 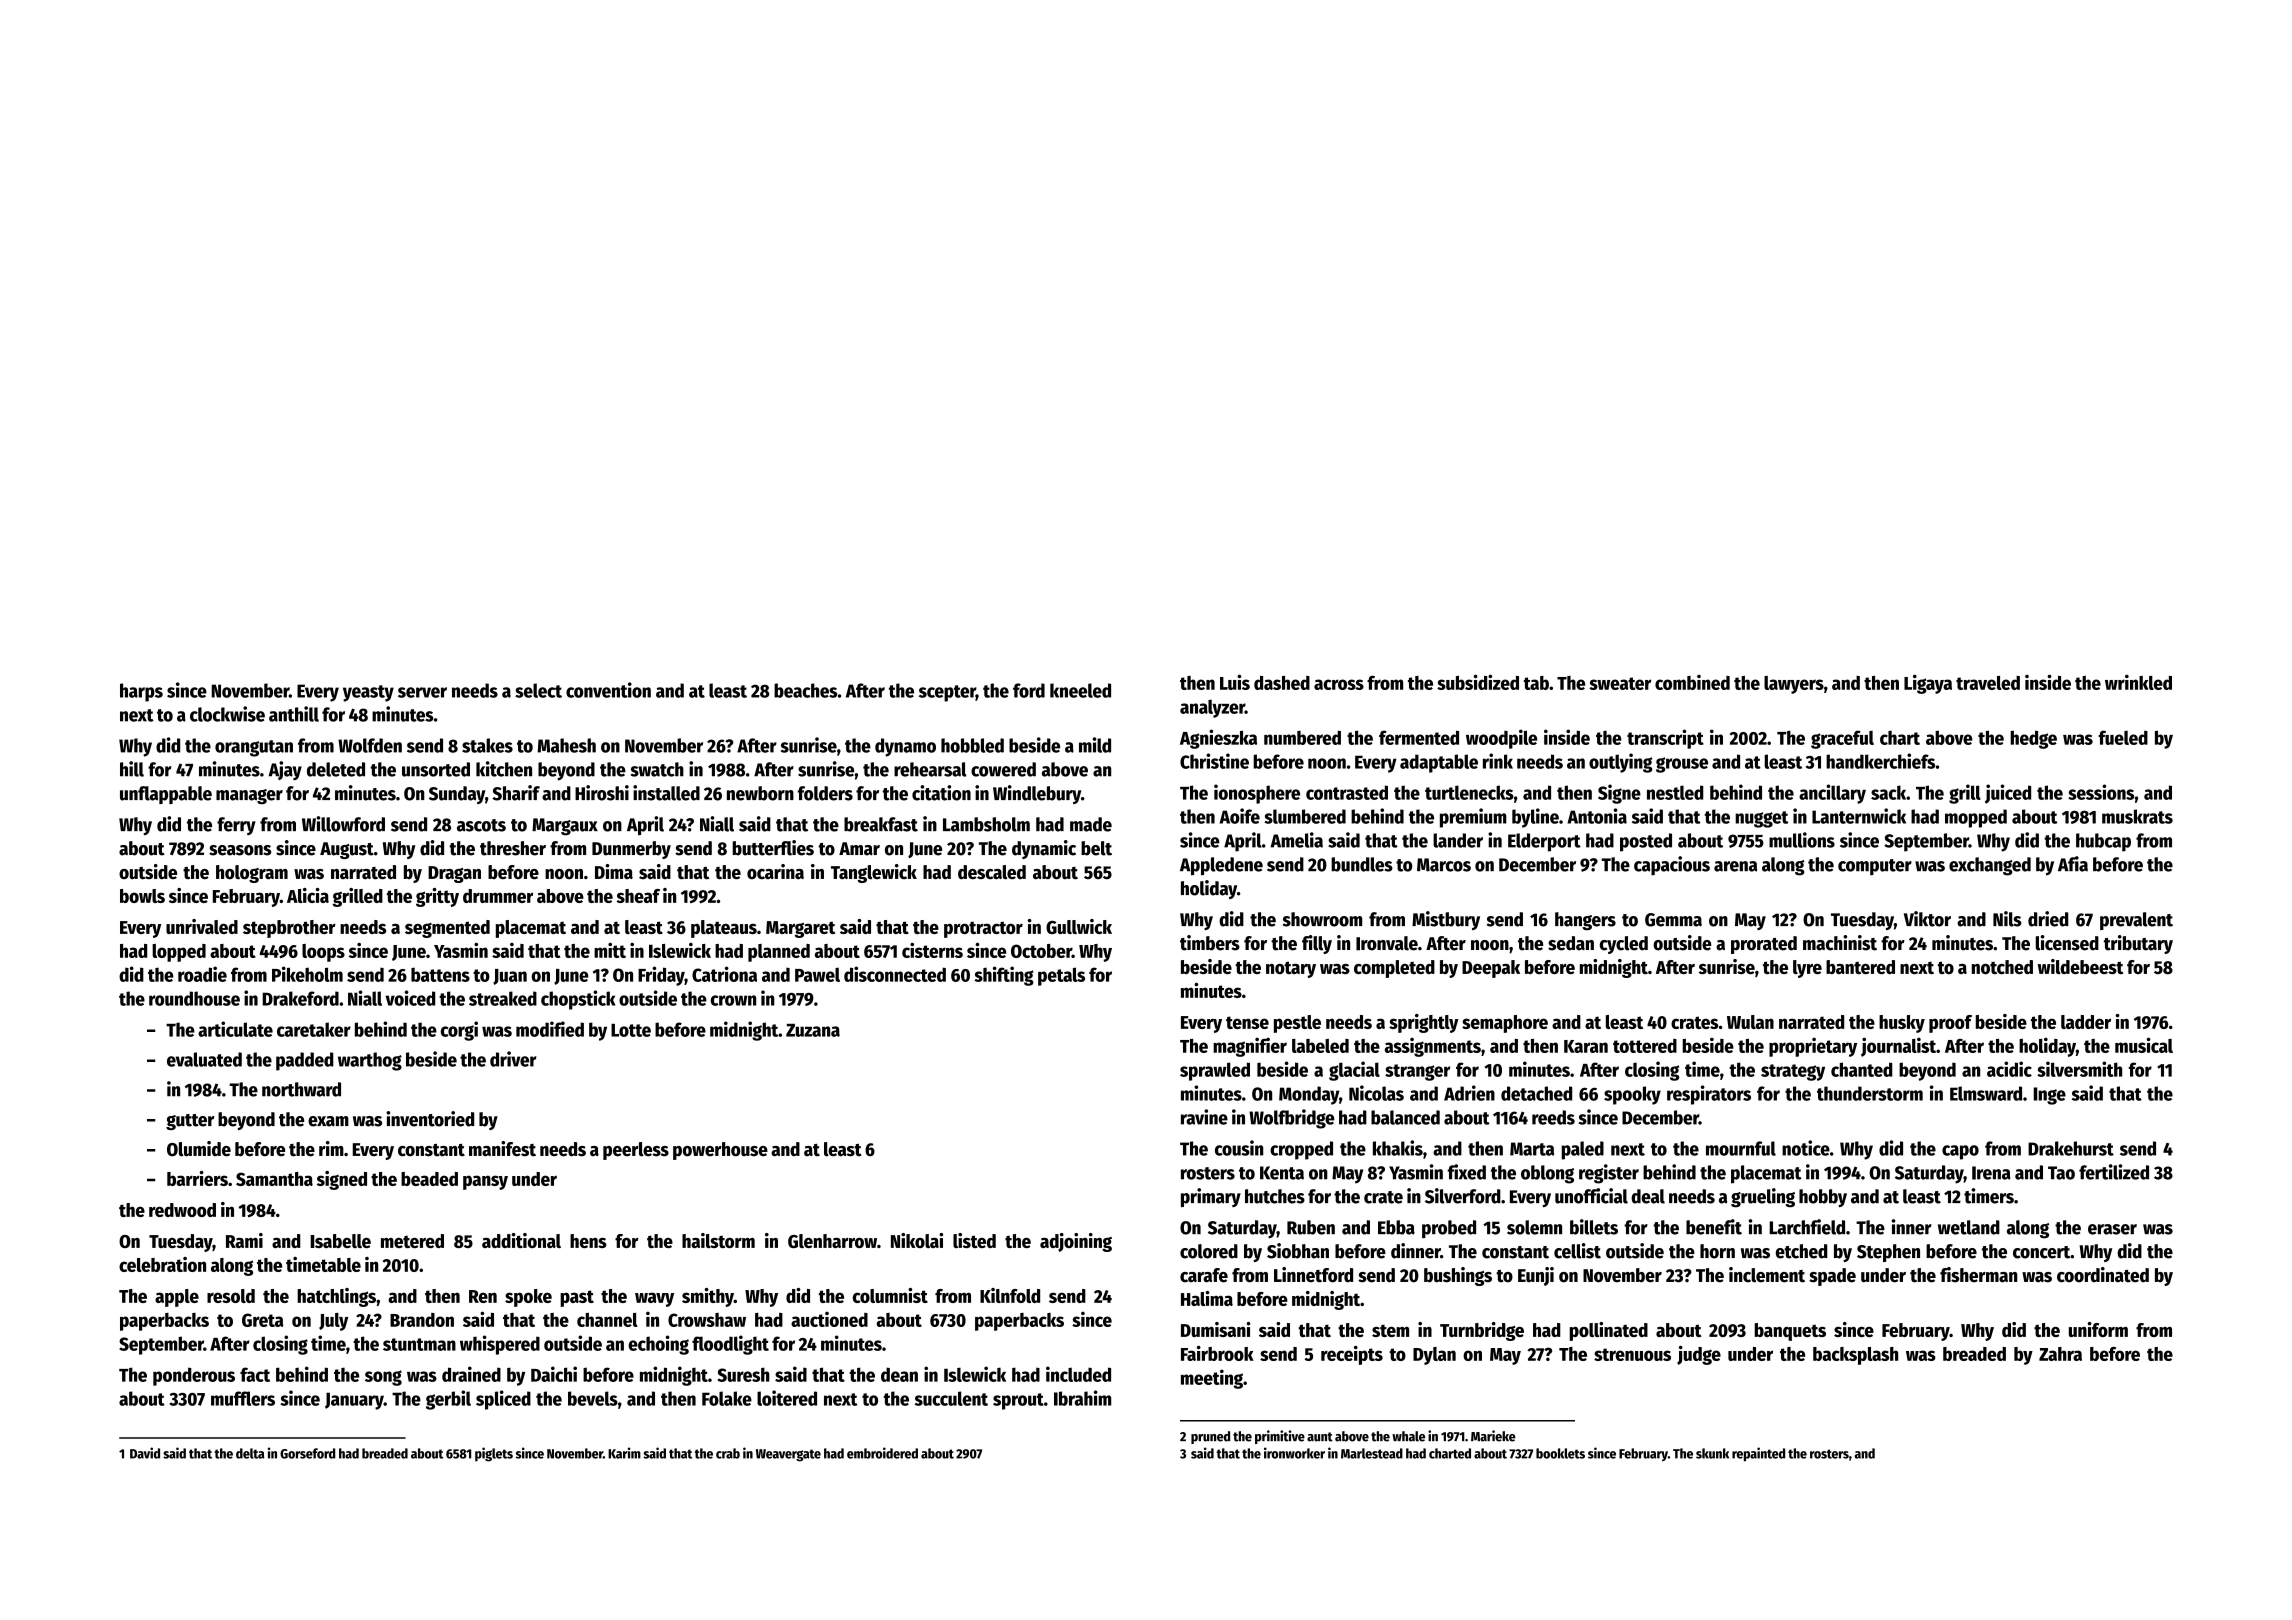 What do you see at coordinates (2002, 967) in the page?
I see `notched` at bounding box center [2002, 967].
